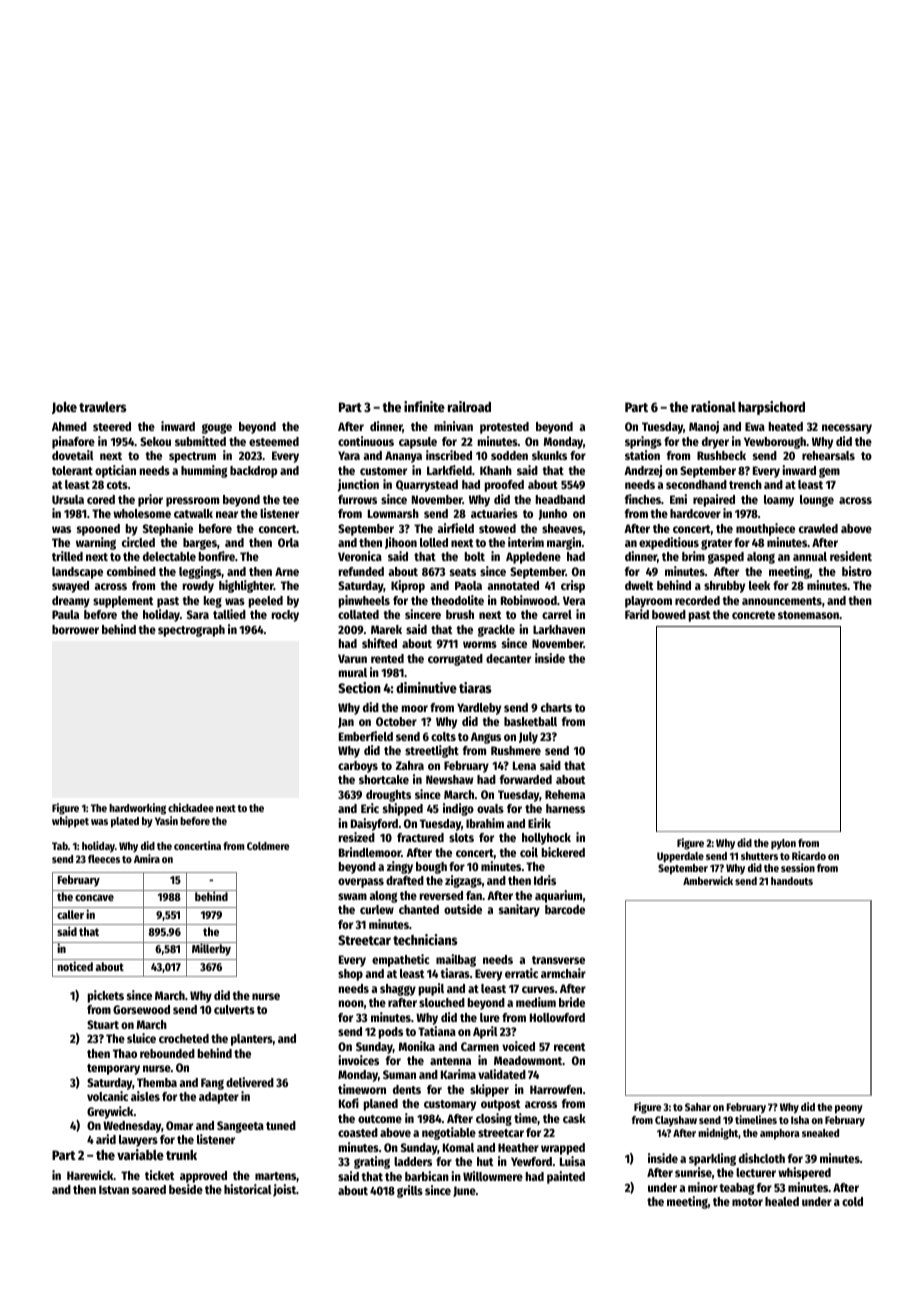 This screenshot has height=1308, width=924. I want to click on swayed, so click(70, 587).
